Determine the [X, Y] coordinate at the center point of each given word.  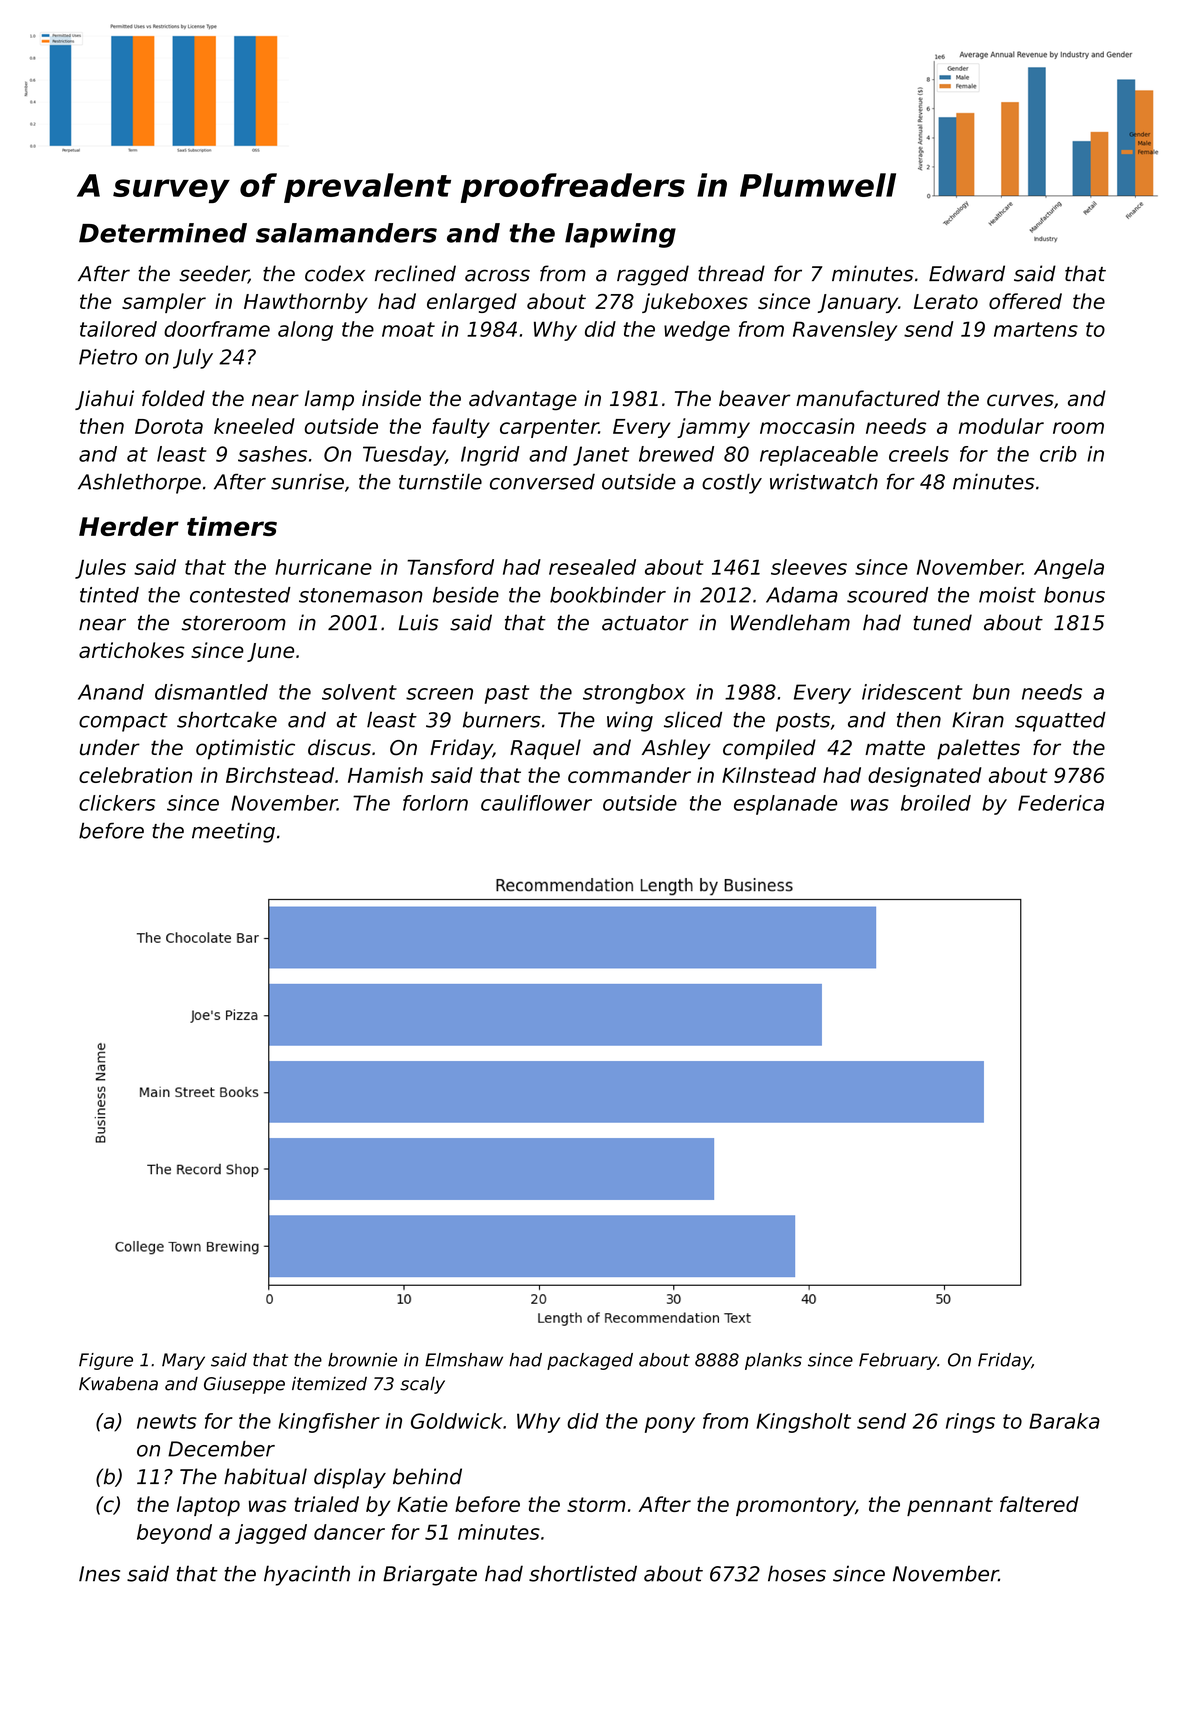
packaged [590, 1361]
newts [167, 1421]
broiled [936, 803]
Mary [183, 1361]
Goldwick [457, 1421]
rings [970, 1423]
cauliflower [536, 803]
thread [731, 273]
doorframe [217, 329]
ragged [653, 275]
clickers [117, 803]
